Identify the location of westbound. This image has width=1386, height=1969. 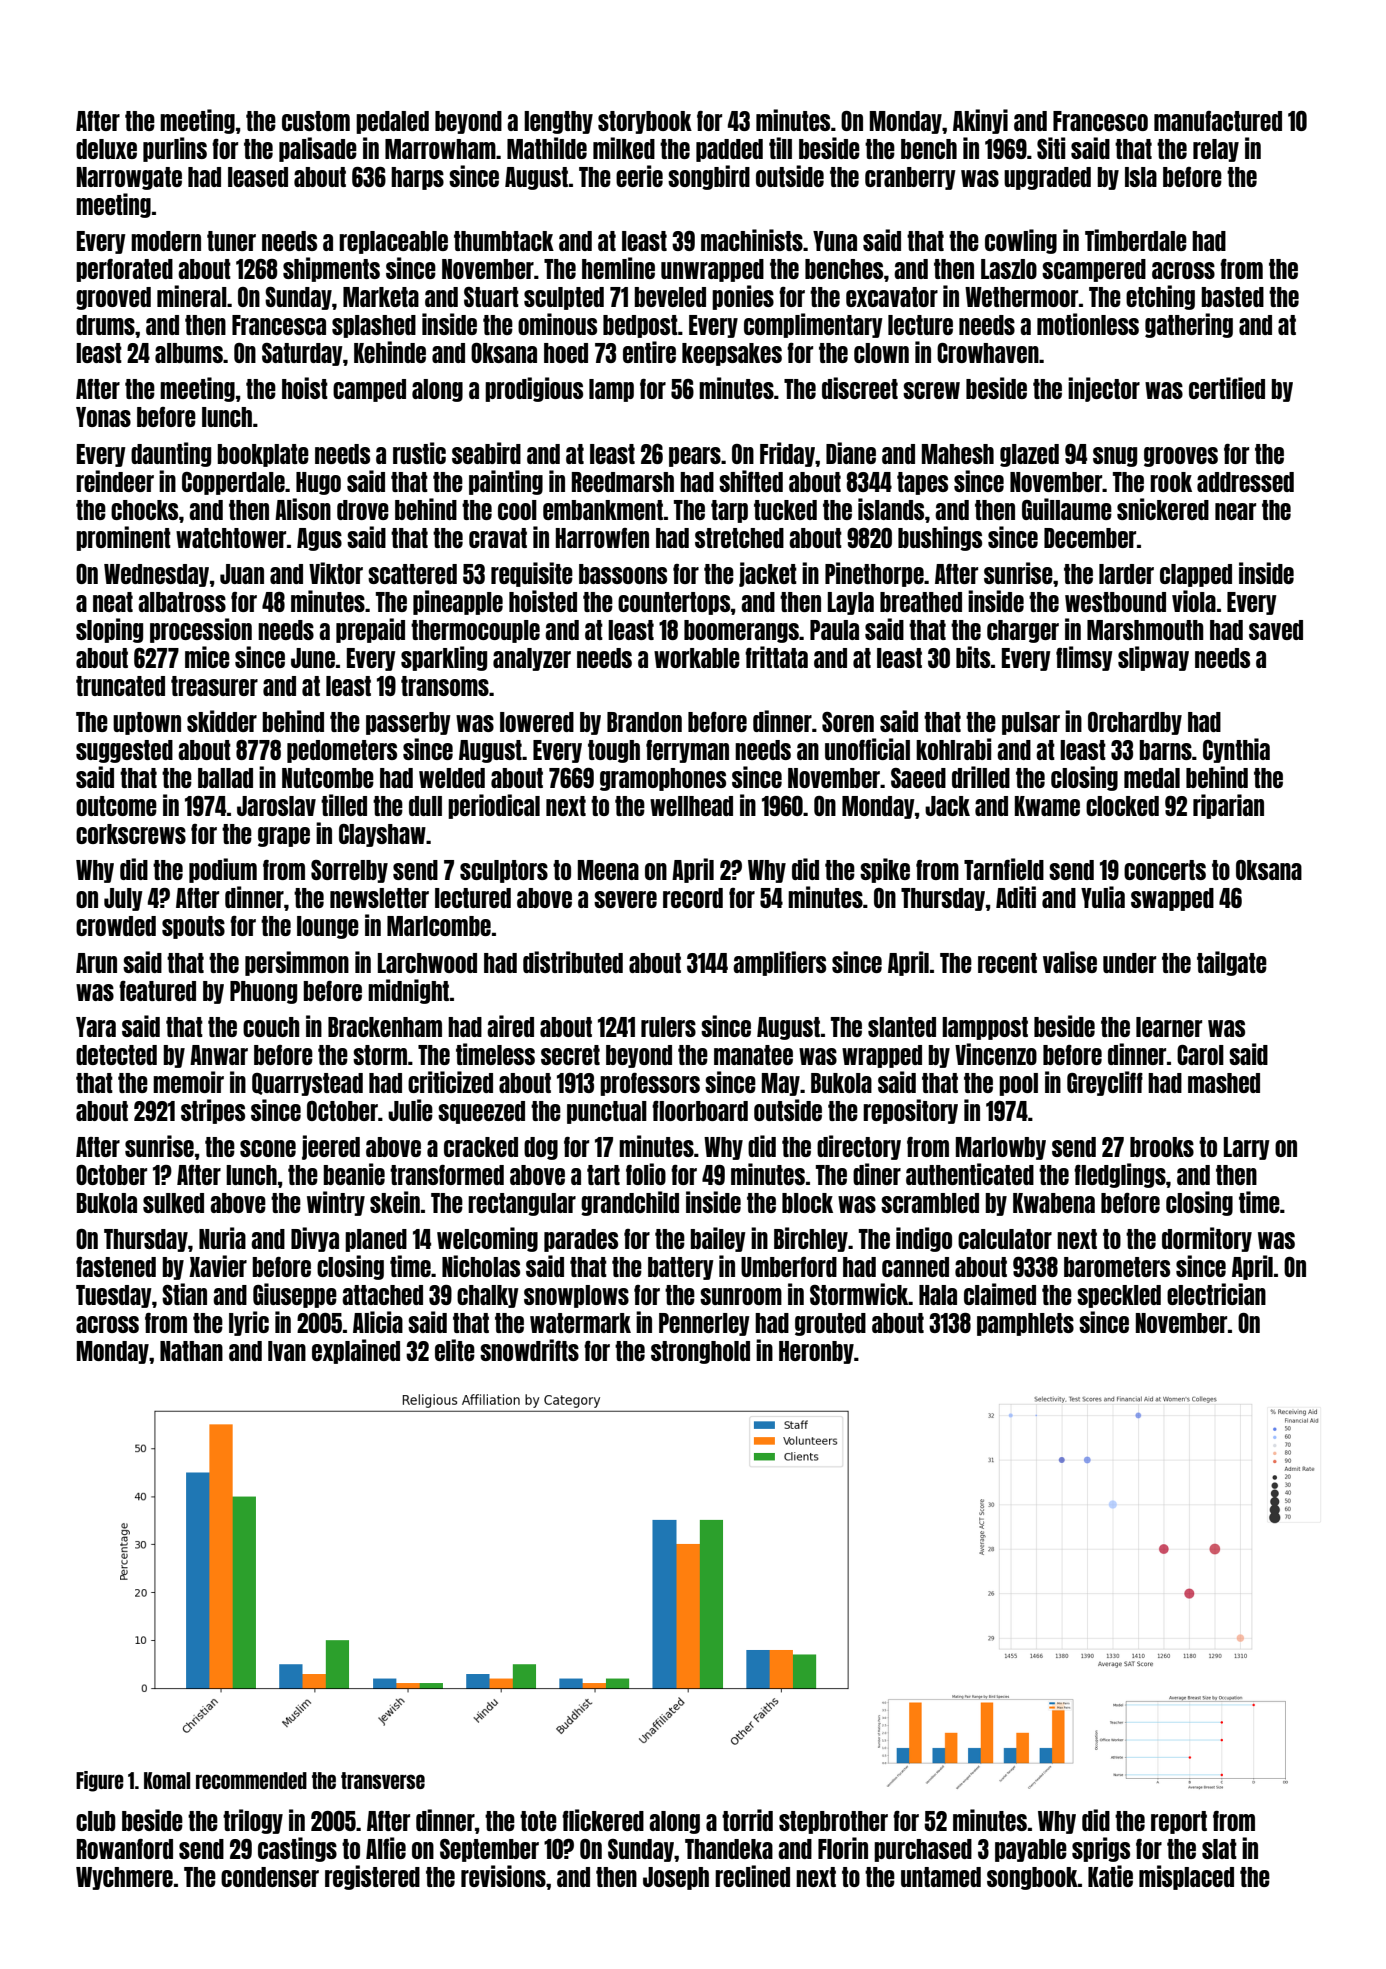
(1115, 602).
